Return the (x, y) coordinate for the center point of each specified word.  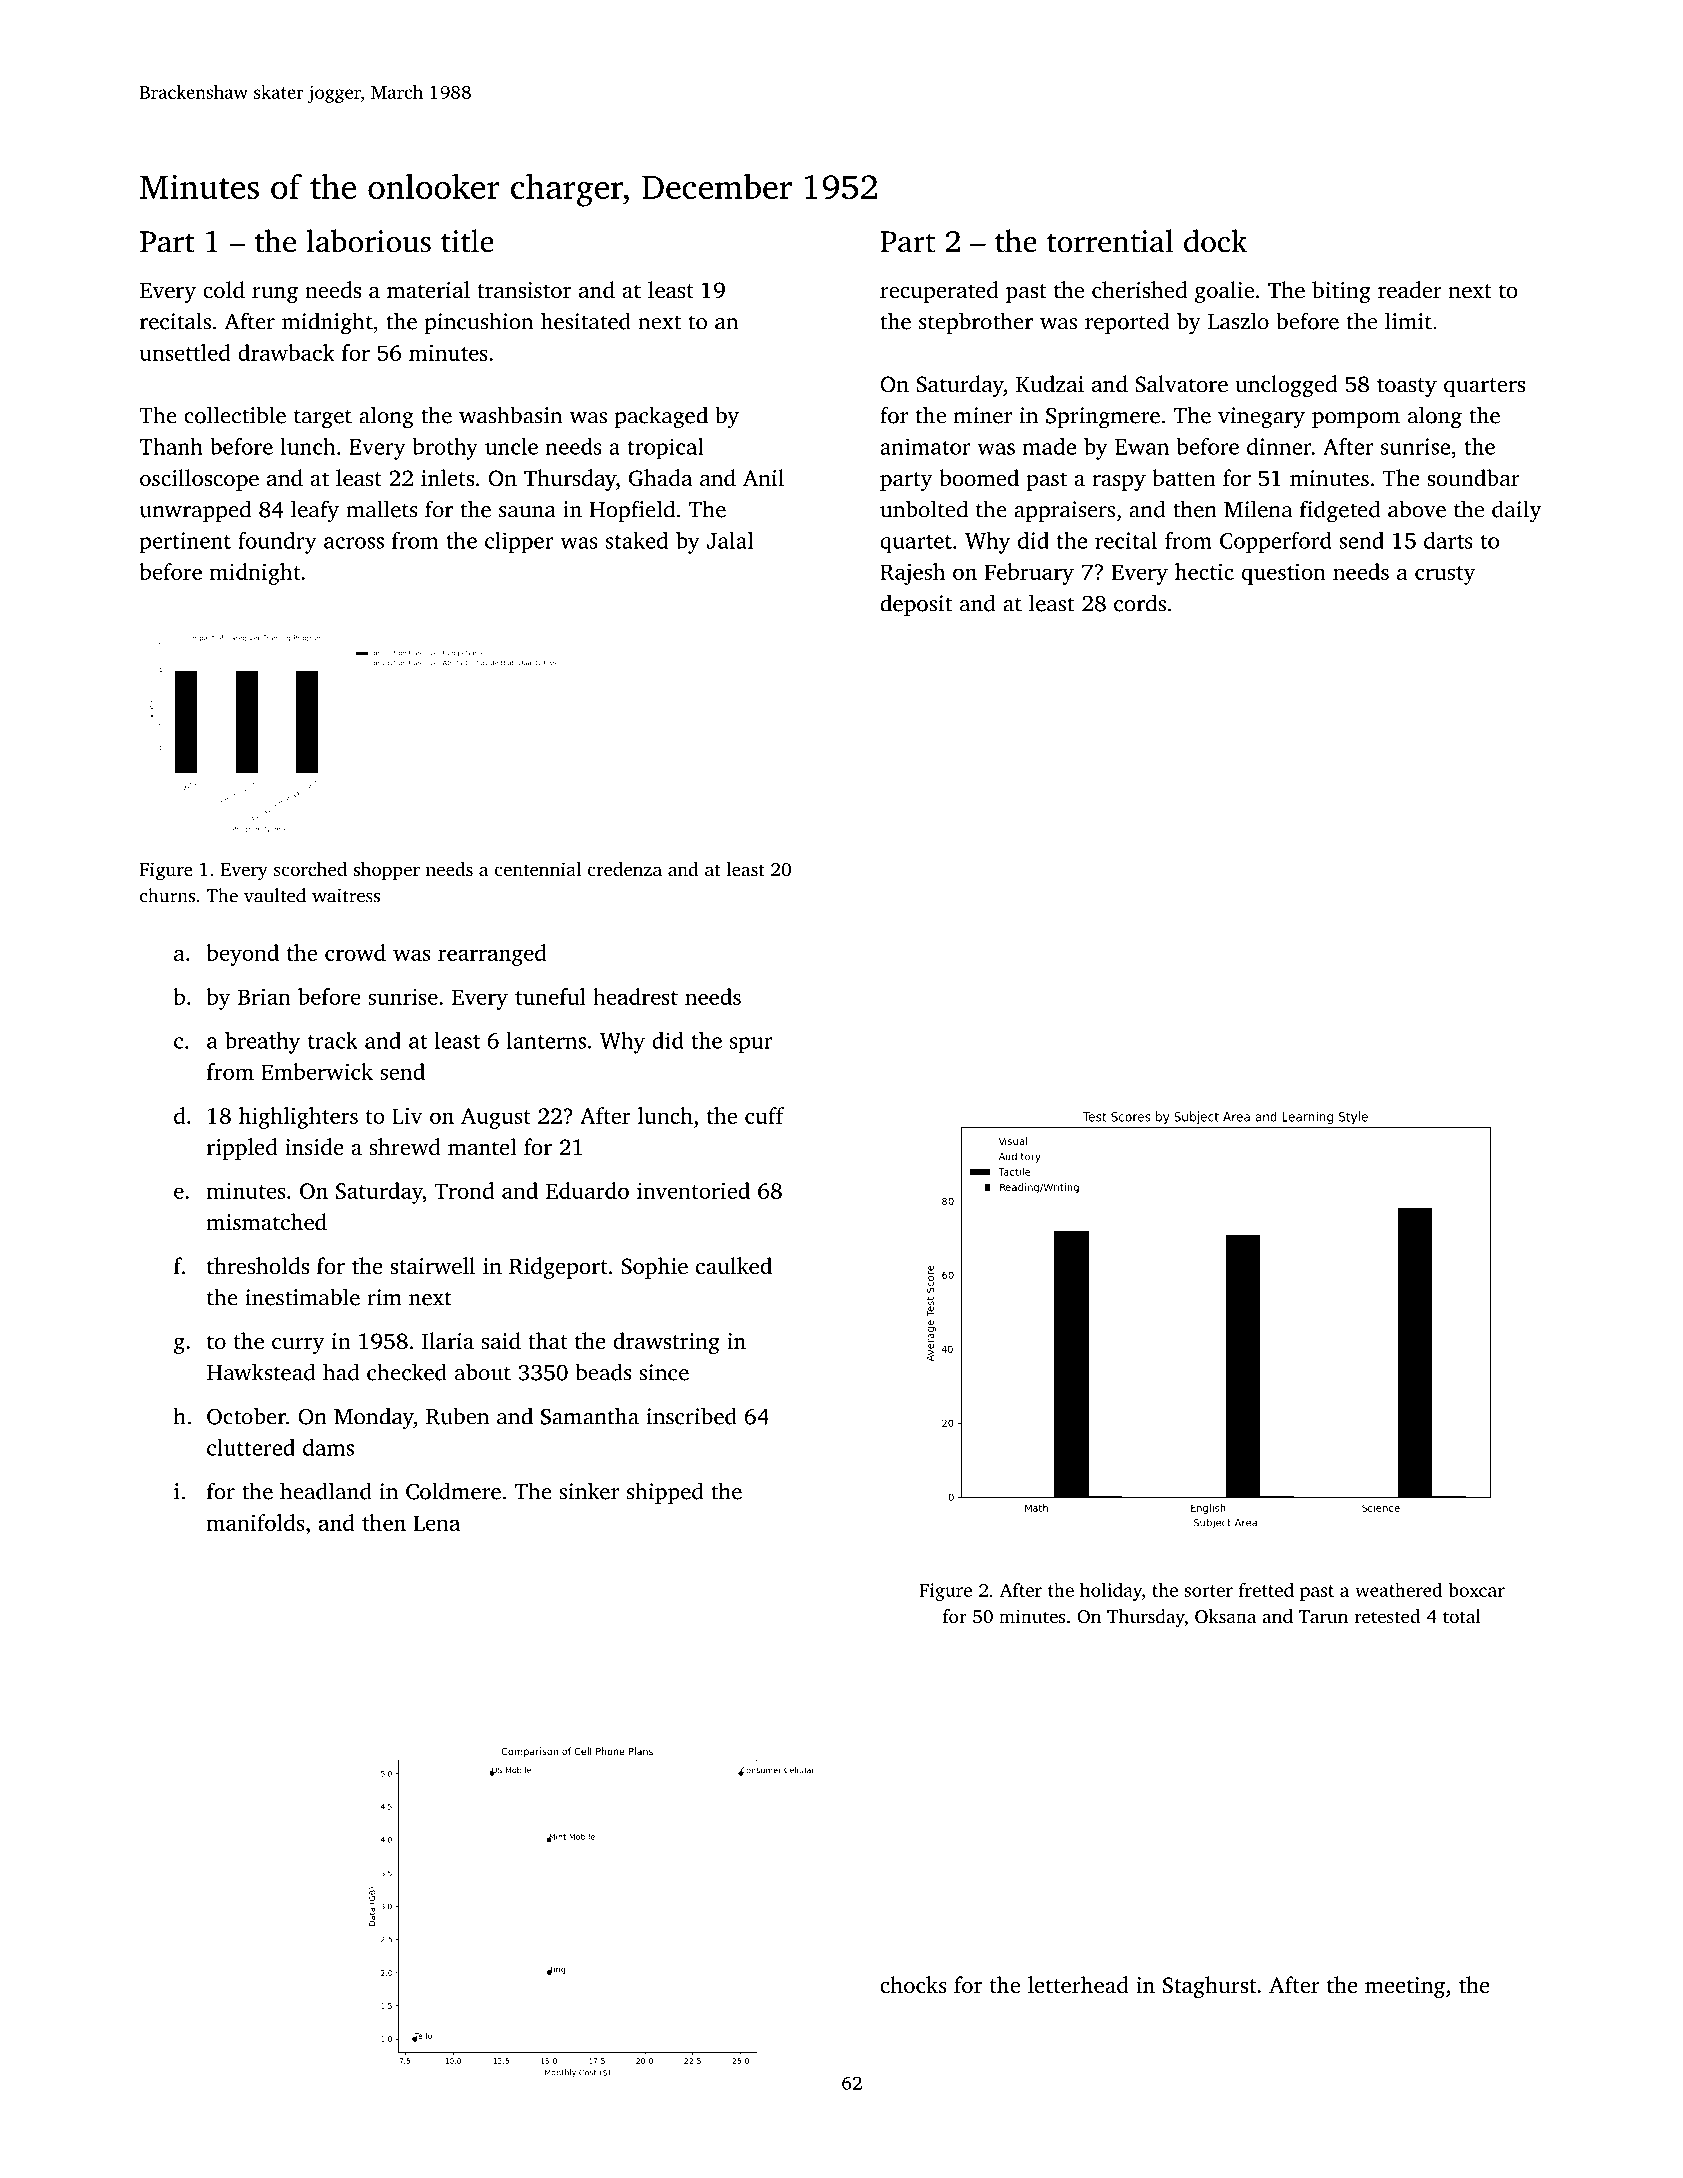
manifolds (255, 1522)
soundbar (1473, 477)
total (1462, 1616)
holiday (1111, 1591)
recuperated (939, 292)
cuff (764, 1115)
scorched (310, 869)
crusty (1445, 575)
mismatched (266, 1222)
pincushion (479, 323)
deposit (916, 605)
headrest (635, 996)
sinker (589, 1491)
